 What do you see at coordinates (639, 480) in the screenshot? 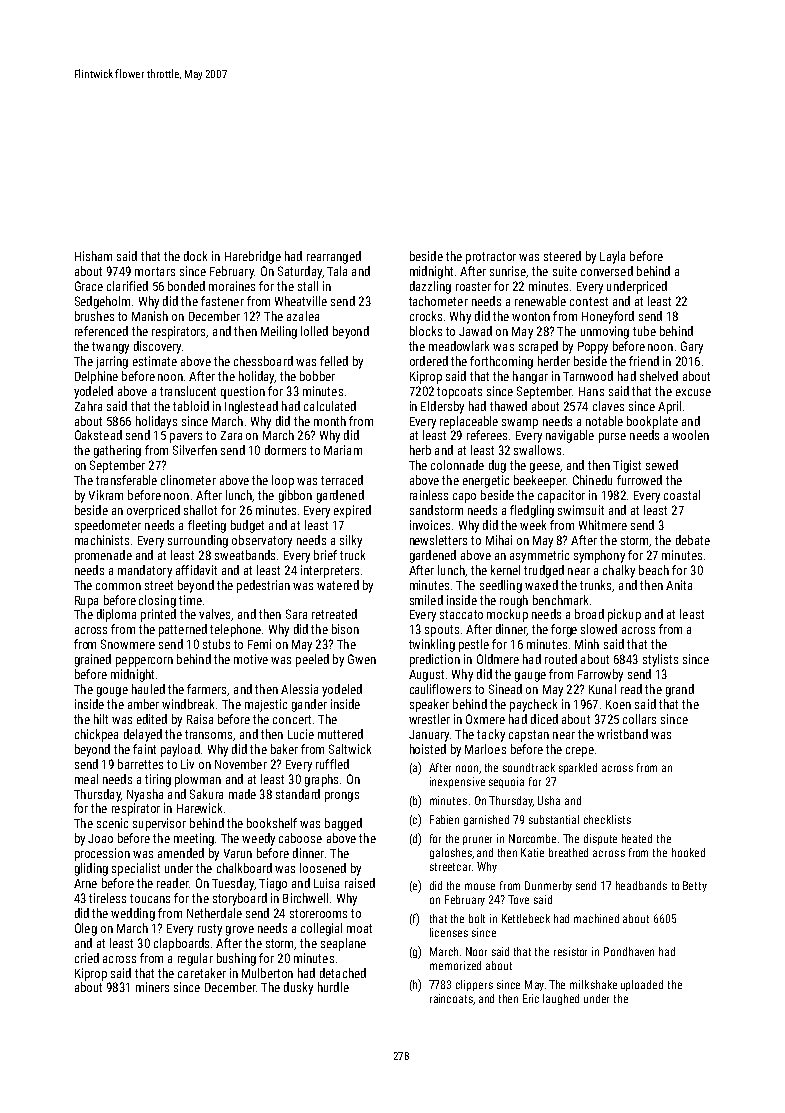
I see `furrowed` at bounding box center [639, 480].
